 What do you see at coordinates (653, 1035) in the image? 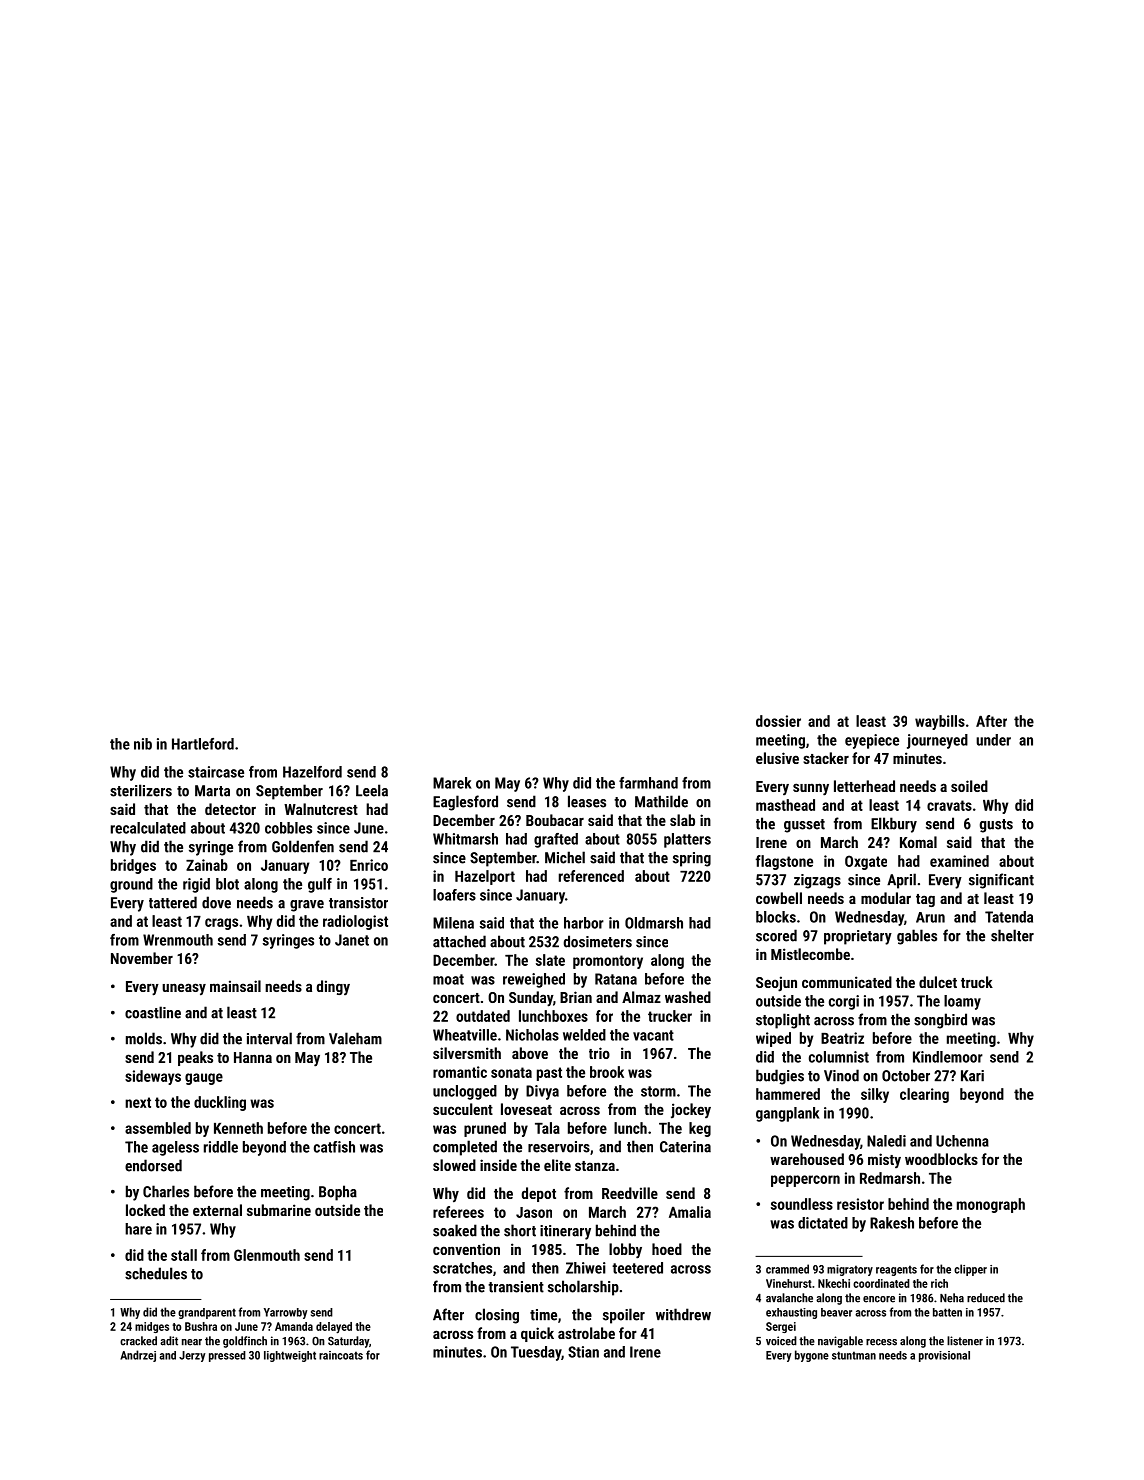
I see `vacant` at bounding box center [653, 1035].
